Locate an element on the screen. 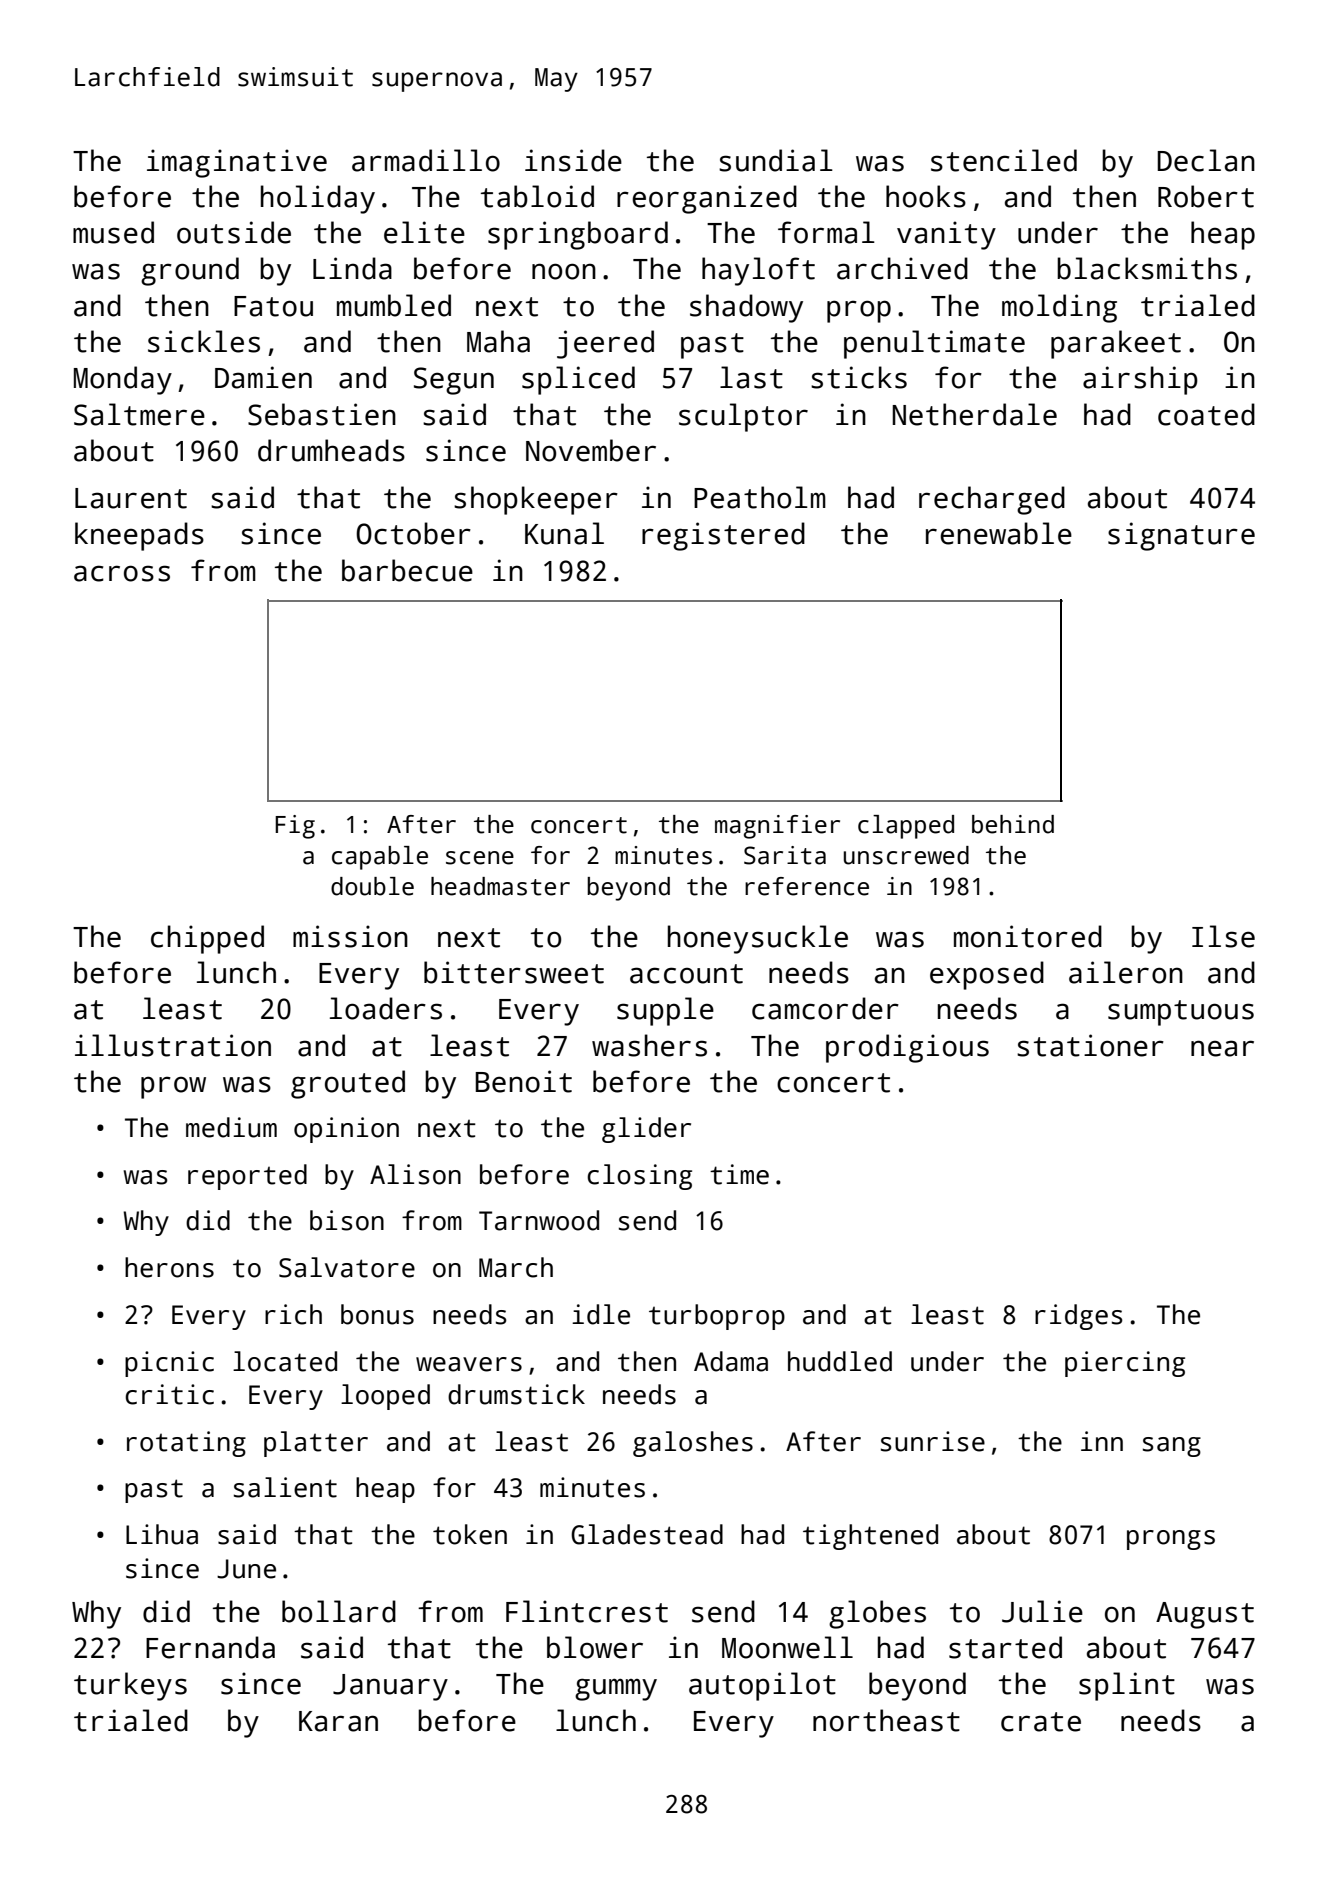 This screenshot has width=1329, height=1880. honeysuckle is located at coordinates (758, 939).
